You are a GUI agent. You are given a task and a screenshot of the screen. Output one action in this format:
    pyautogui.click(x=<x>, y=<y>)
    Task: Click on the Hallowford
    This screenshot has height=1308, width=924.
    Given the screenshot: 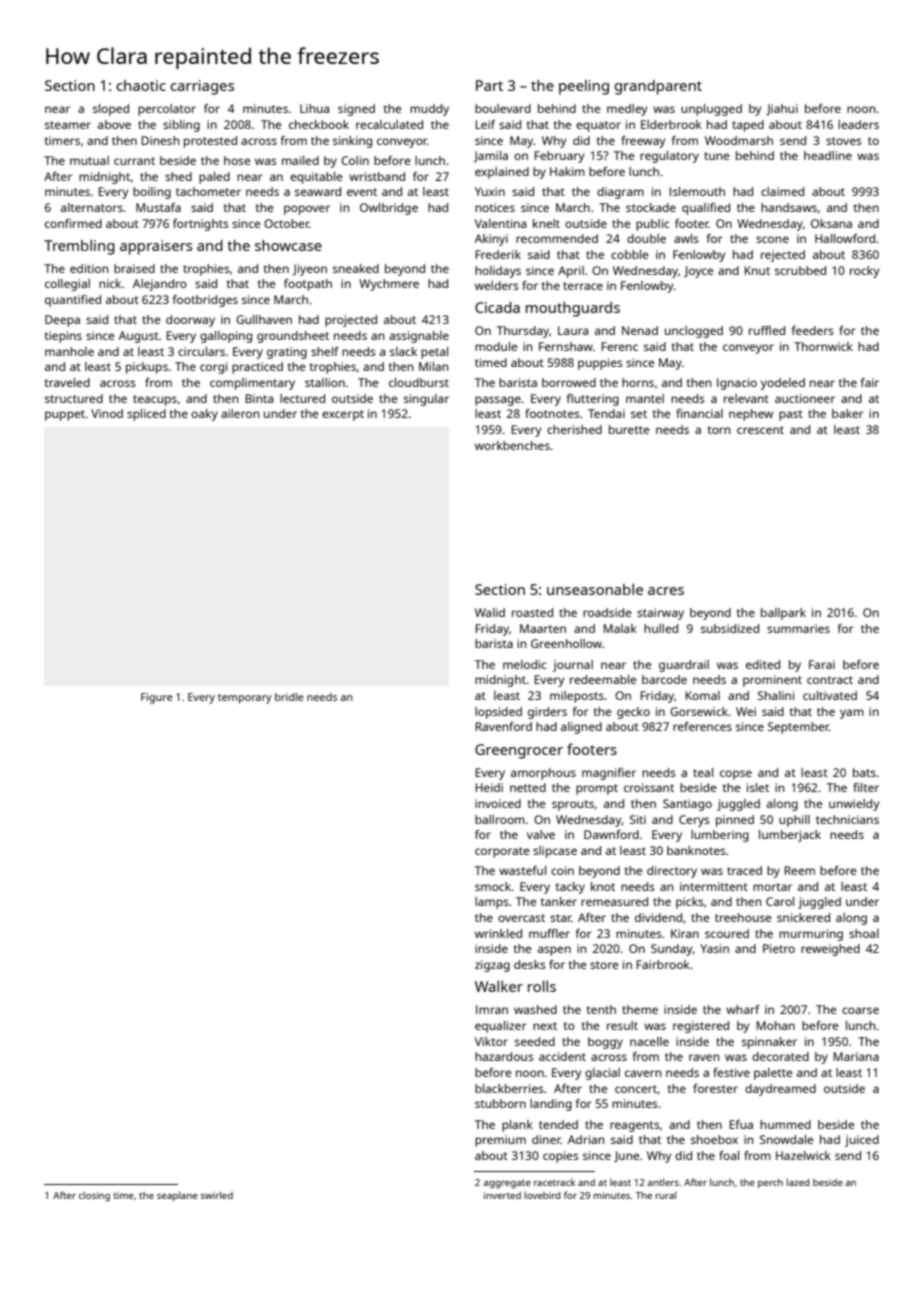 What is the action you would take?
    pyautogui.click(x=845, y=238)
